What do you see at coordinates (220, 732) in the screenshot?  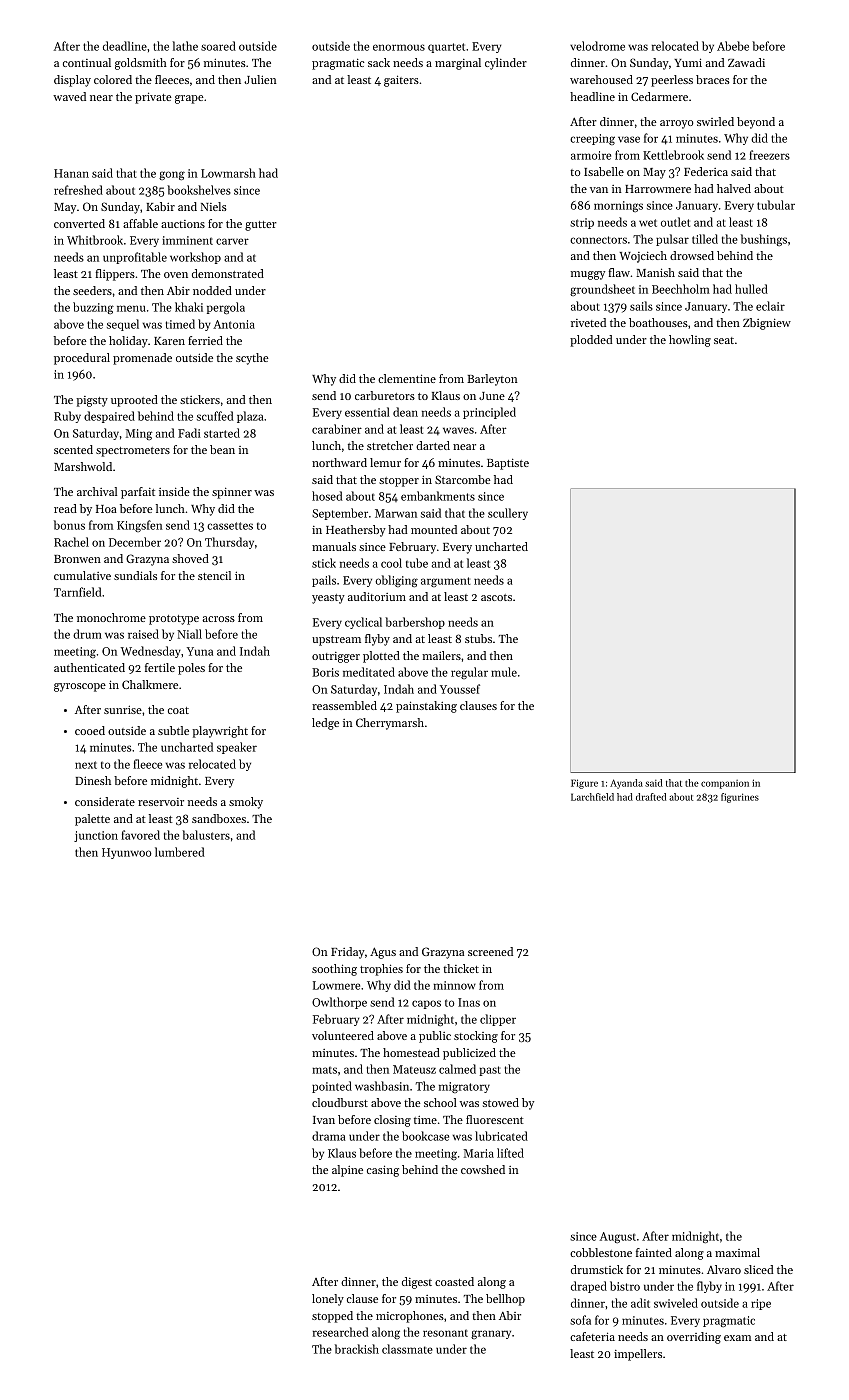 I see `playwright` at bounding box center [220, 732].
